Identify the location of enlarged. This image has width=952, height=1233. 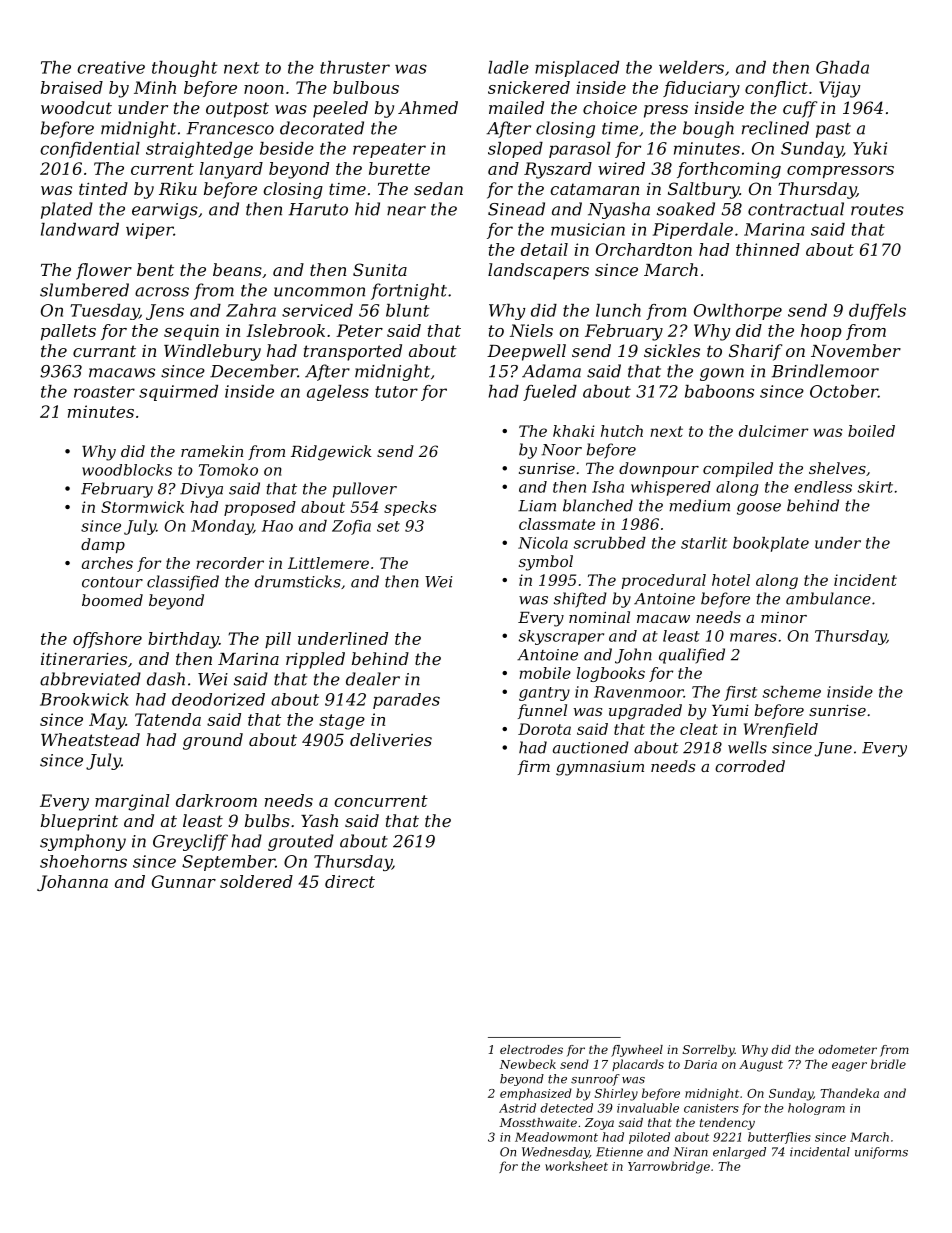
(739, 1153).
